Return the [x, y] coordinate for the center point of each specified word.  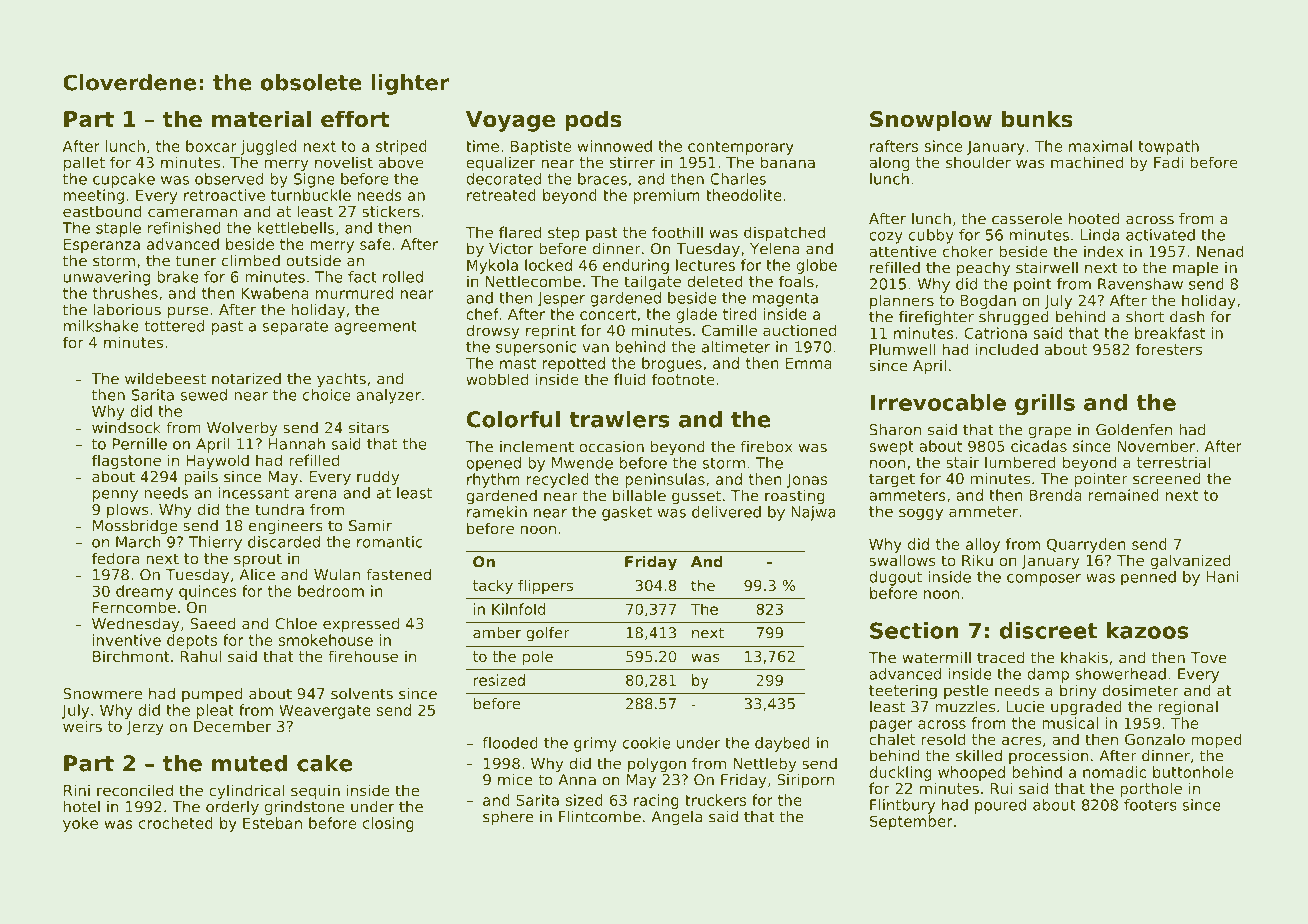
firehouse [363, 656]
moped [1216, 740]
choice [326, 395]
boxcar [211, 146]
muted [249, 763]
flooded [510, 743]
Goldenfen [1134, 429]
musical [1070, 723]
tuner [196, 261]
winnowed [614, 146]
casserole [1027, 218]
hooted [1094, 218]
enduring [636, 266]
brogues [672, 364]
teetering [903, 691]
